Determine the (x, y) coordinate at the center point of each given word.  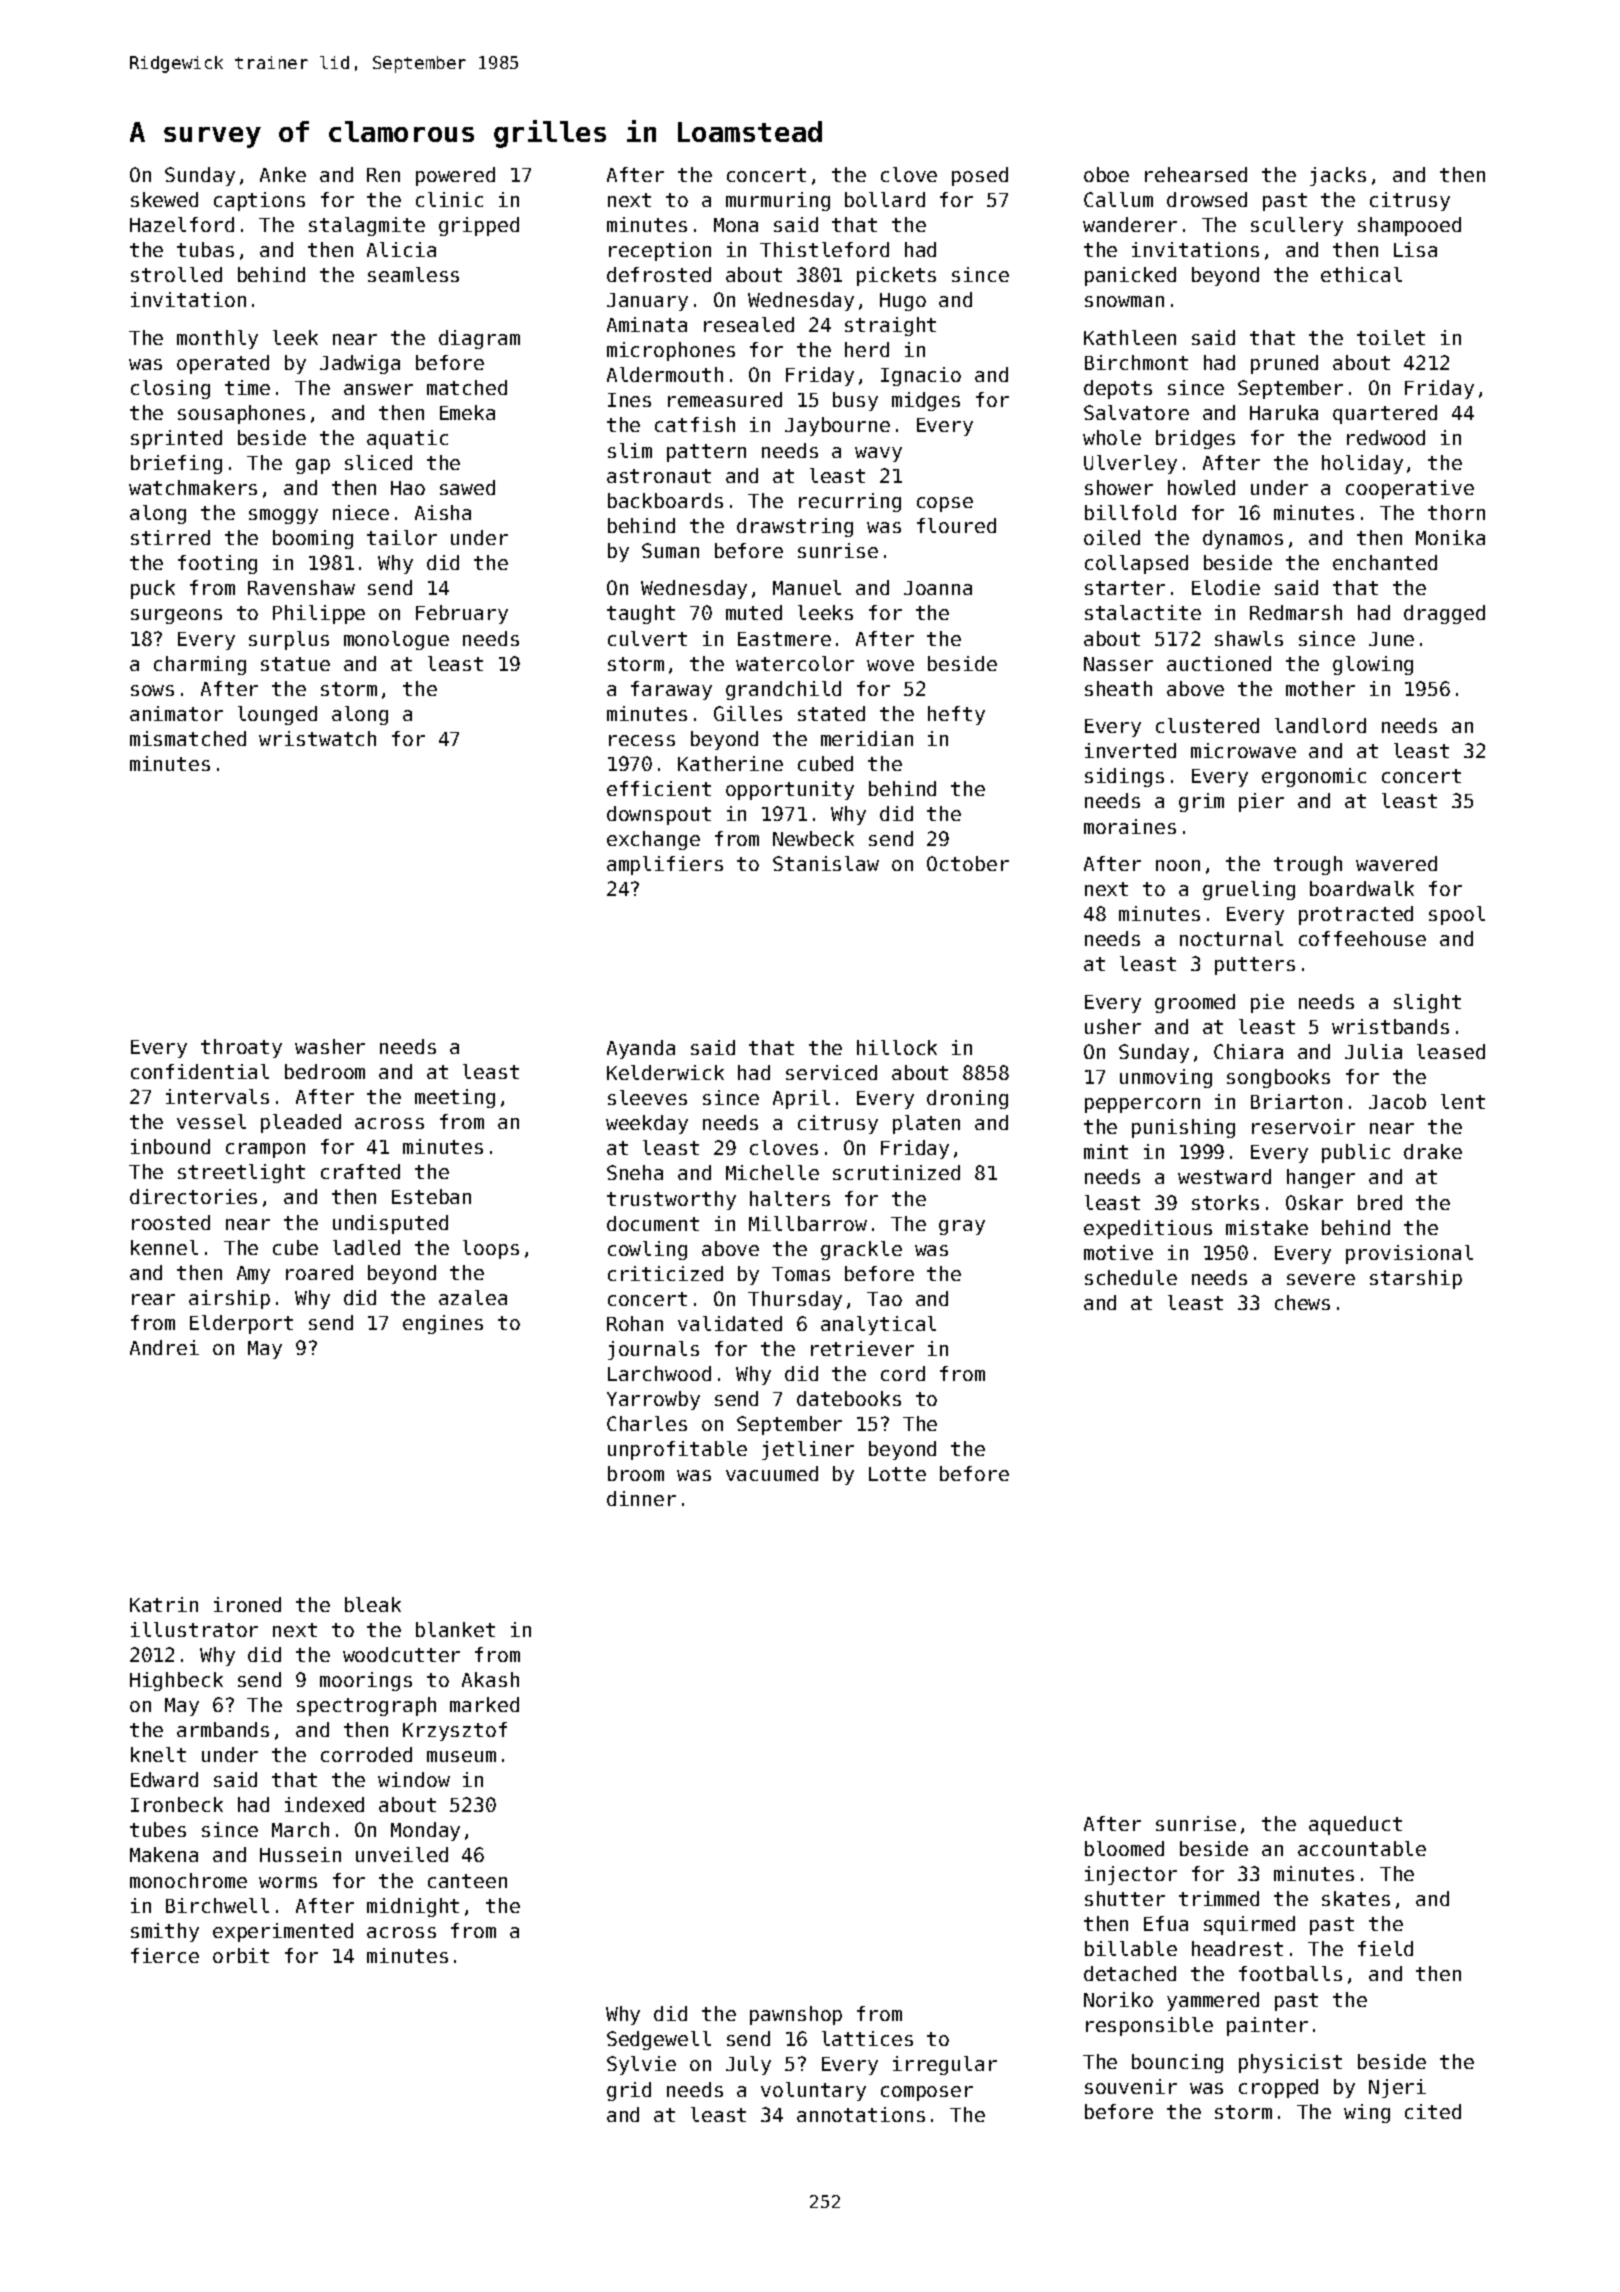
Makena (164, 1854)
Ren (383, 175)
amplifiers (665, 865)
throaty (241, 1048)
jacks (1338, 176)
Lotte (897, 1474)
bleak (373, 1604)
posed (980, 176)
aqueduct (1355, 1825)
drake (1433, 1151)
